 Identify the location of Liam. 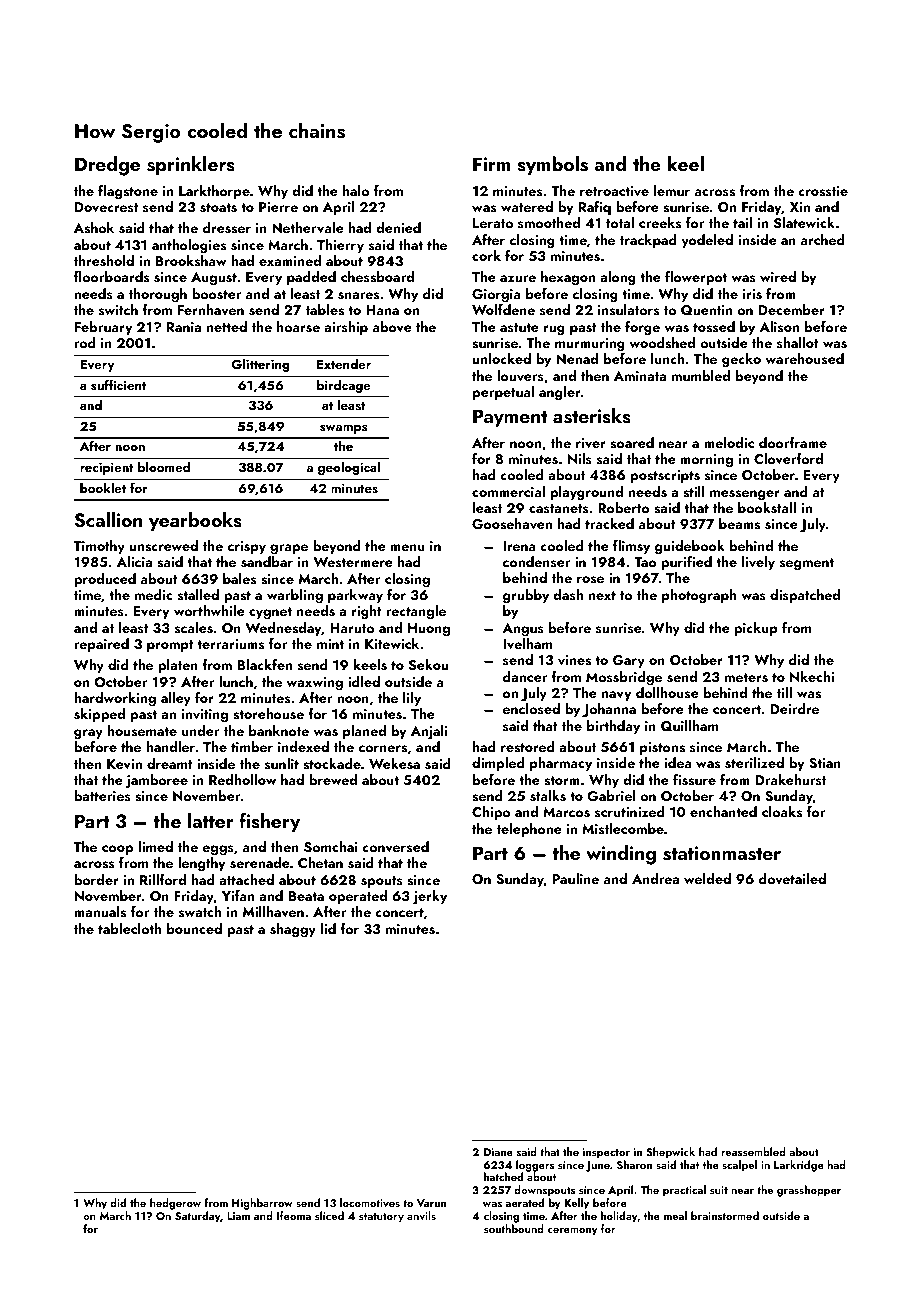
(238, 1216).
